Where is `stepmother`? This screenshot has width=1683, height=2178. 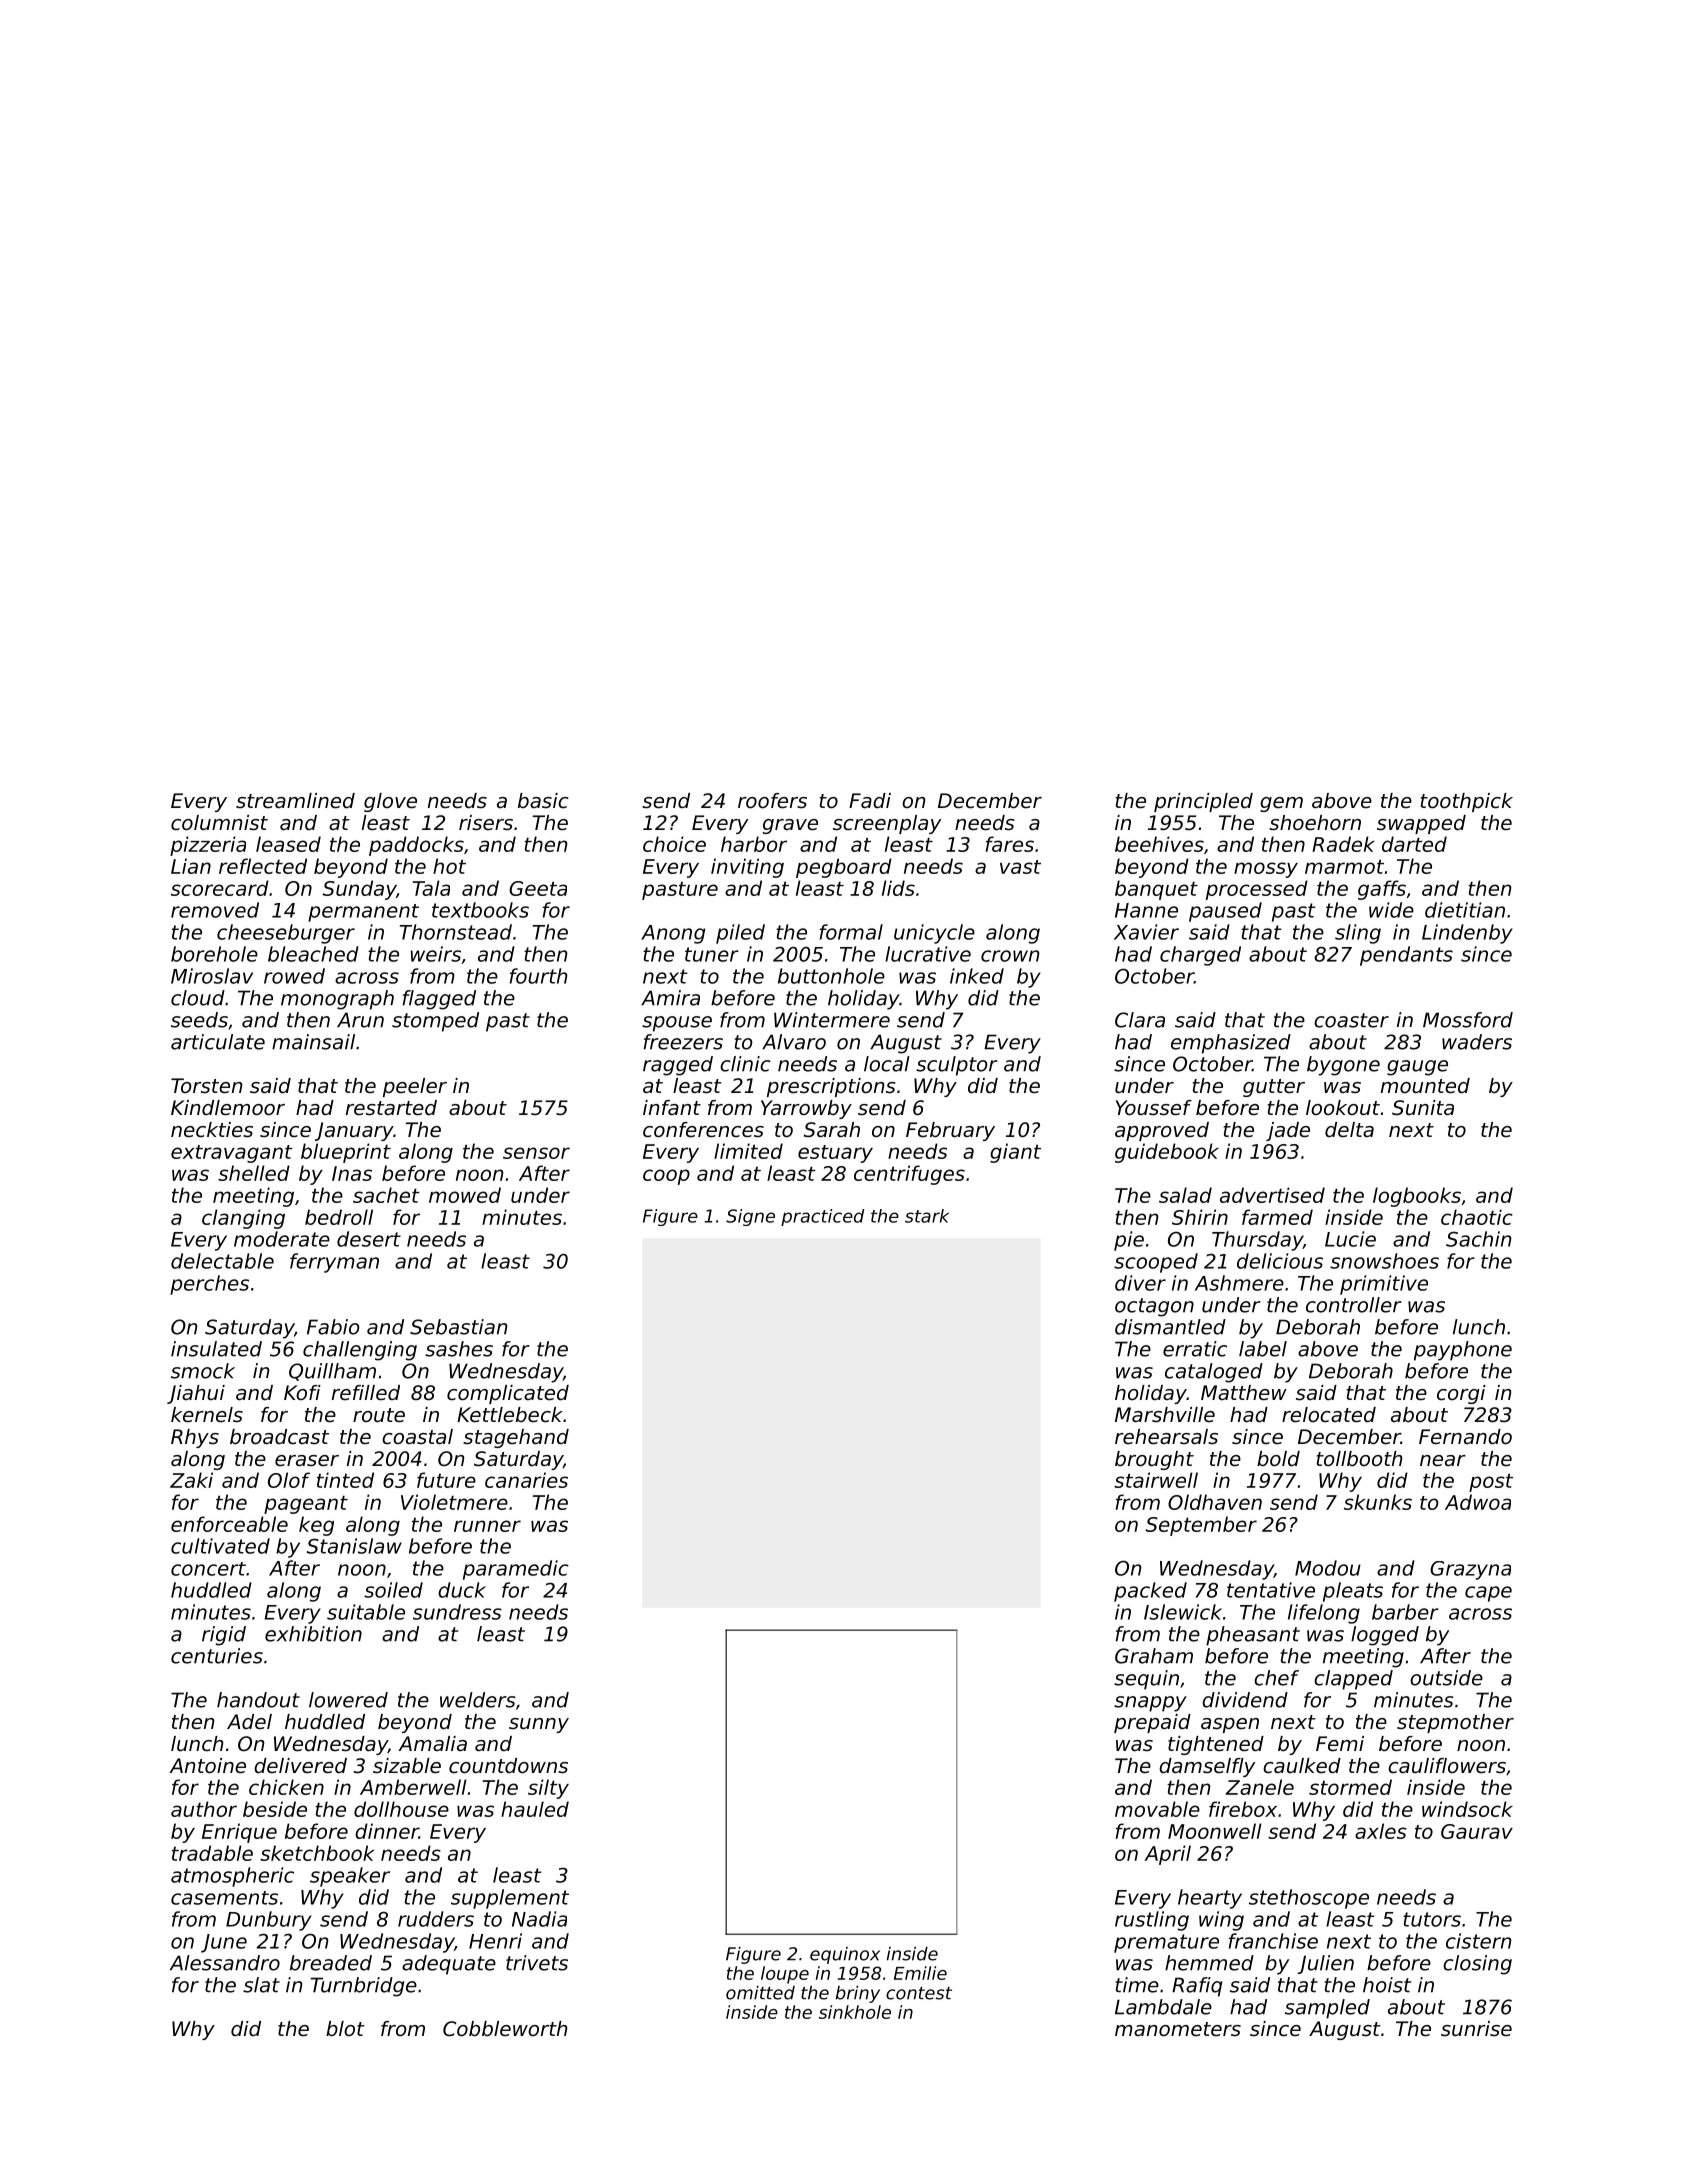 stepmother is located at coordinates (1455, 1723).
